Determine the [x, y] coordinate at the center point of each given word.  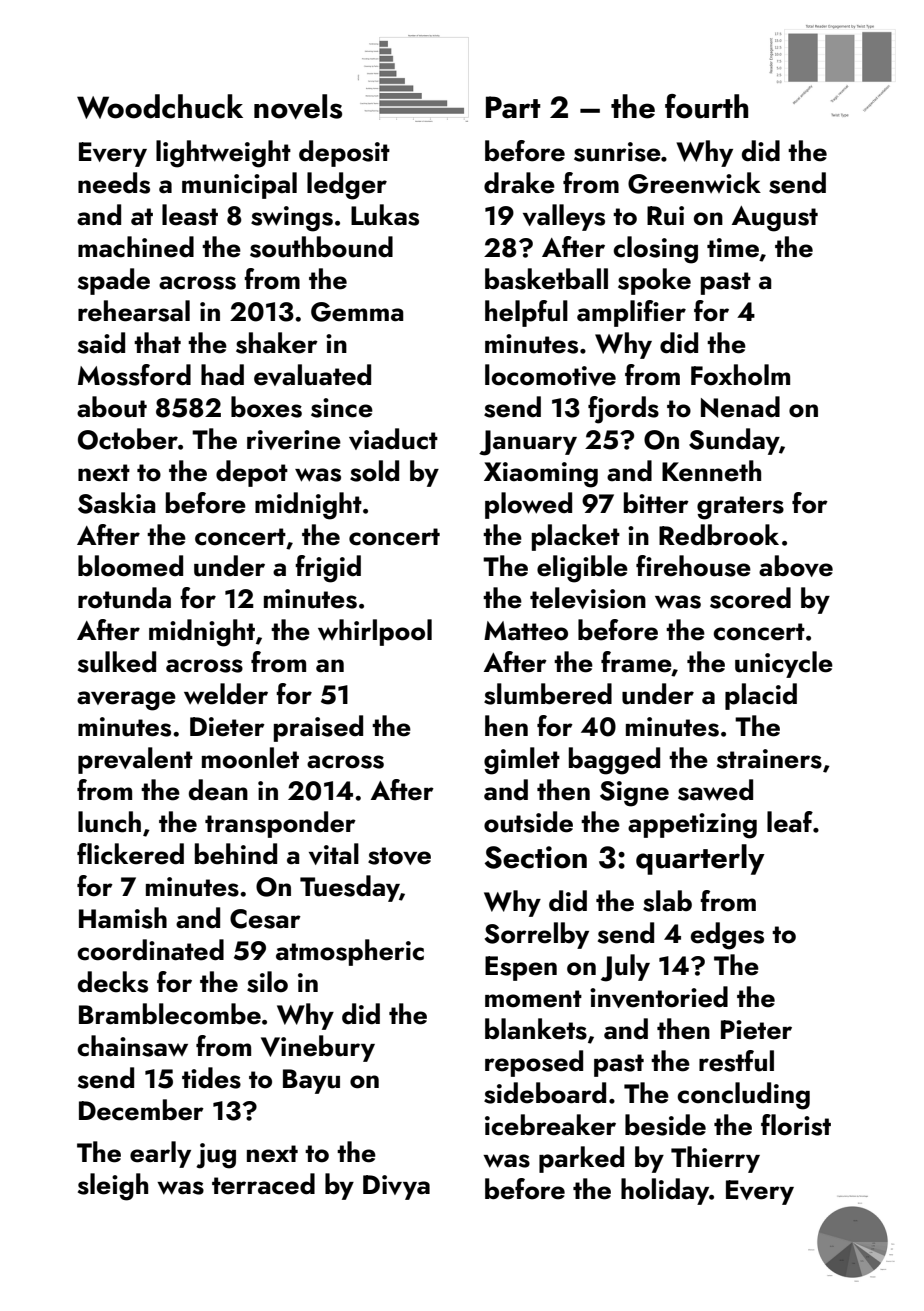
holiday [665, 1191]
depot [252, 473]
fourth [706, 106]
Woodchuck [160, 106]
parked [581, 1159]
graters [740, 508]
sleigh [113, 1187]
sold [374, 471]
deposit [344, 153]
